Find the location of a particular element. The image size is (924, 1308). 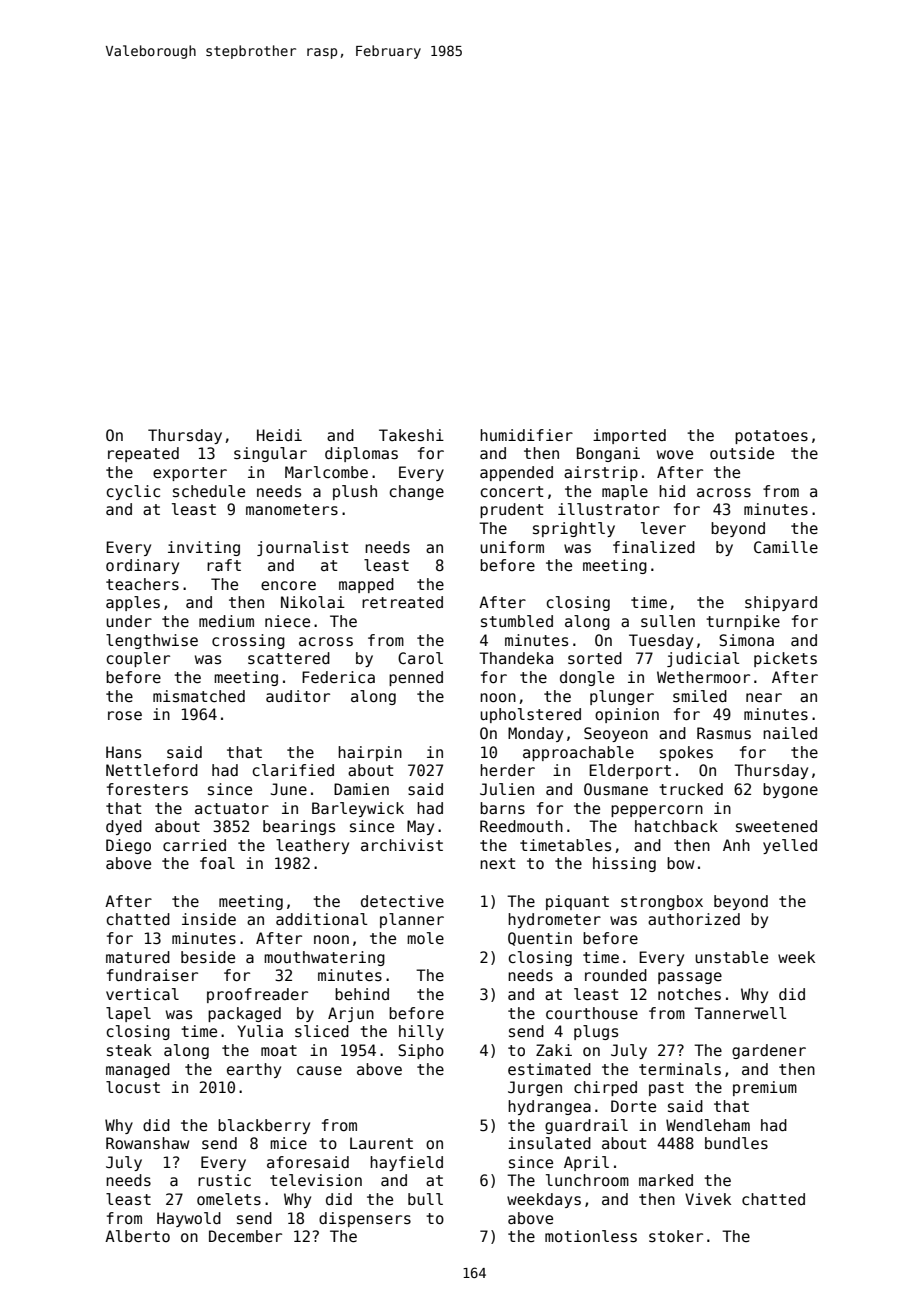

insulated is located at coordinates (549, 1143).
